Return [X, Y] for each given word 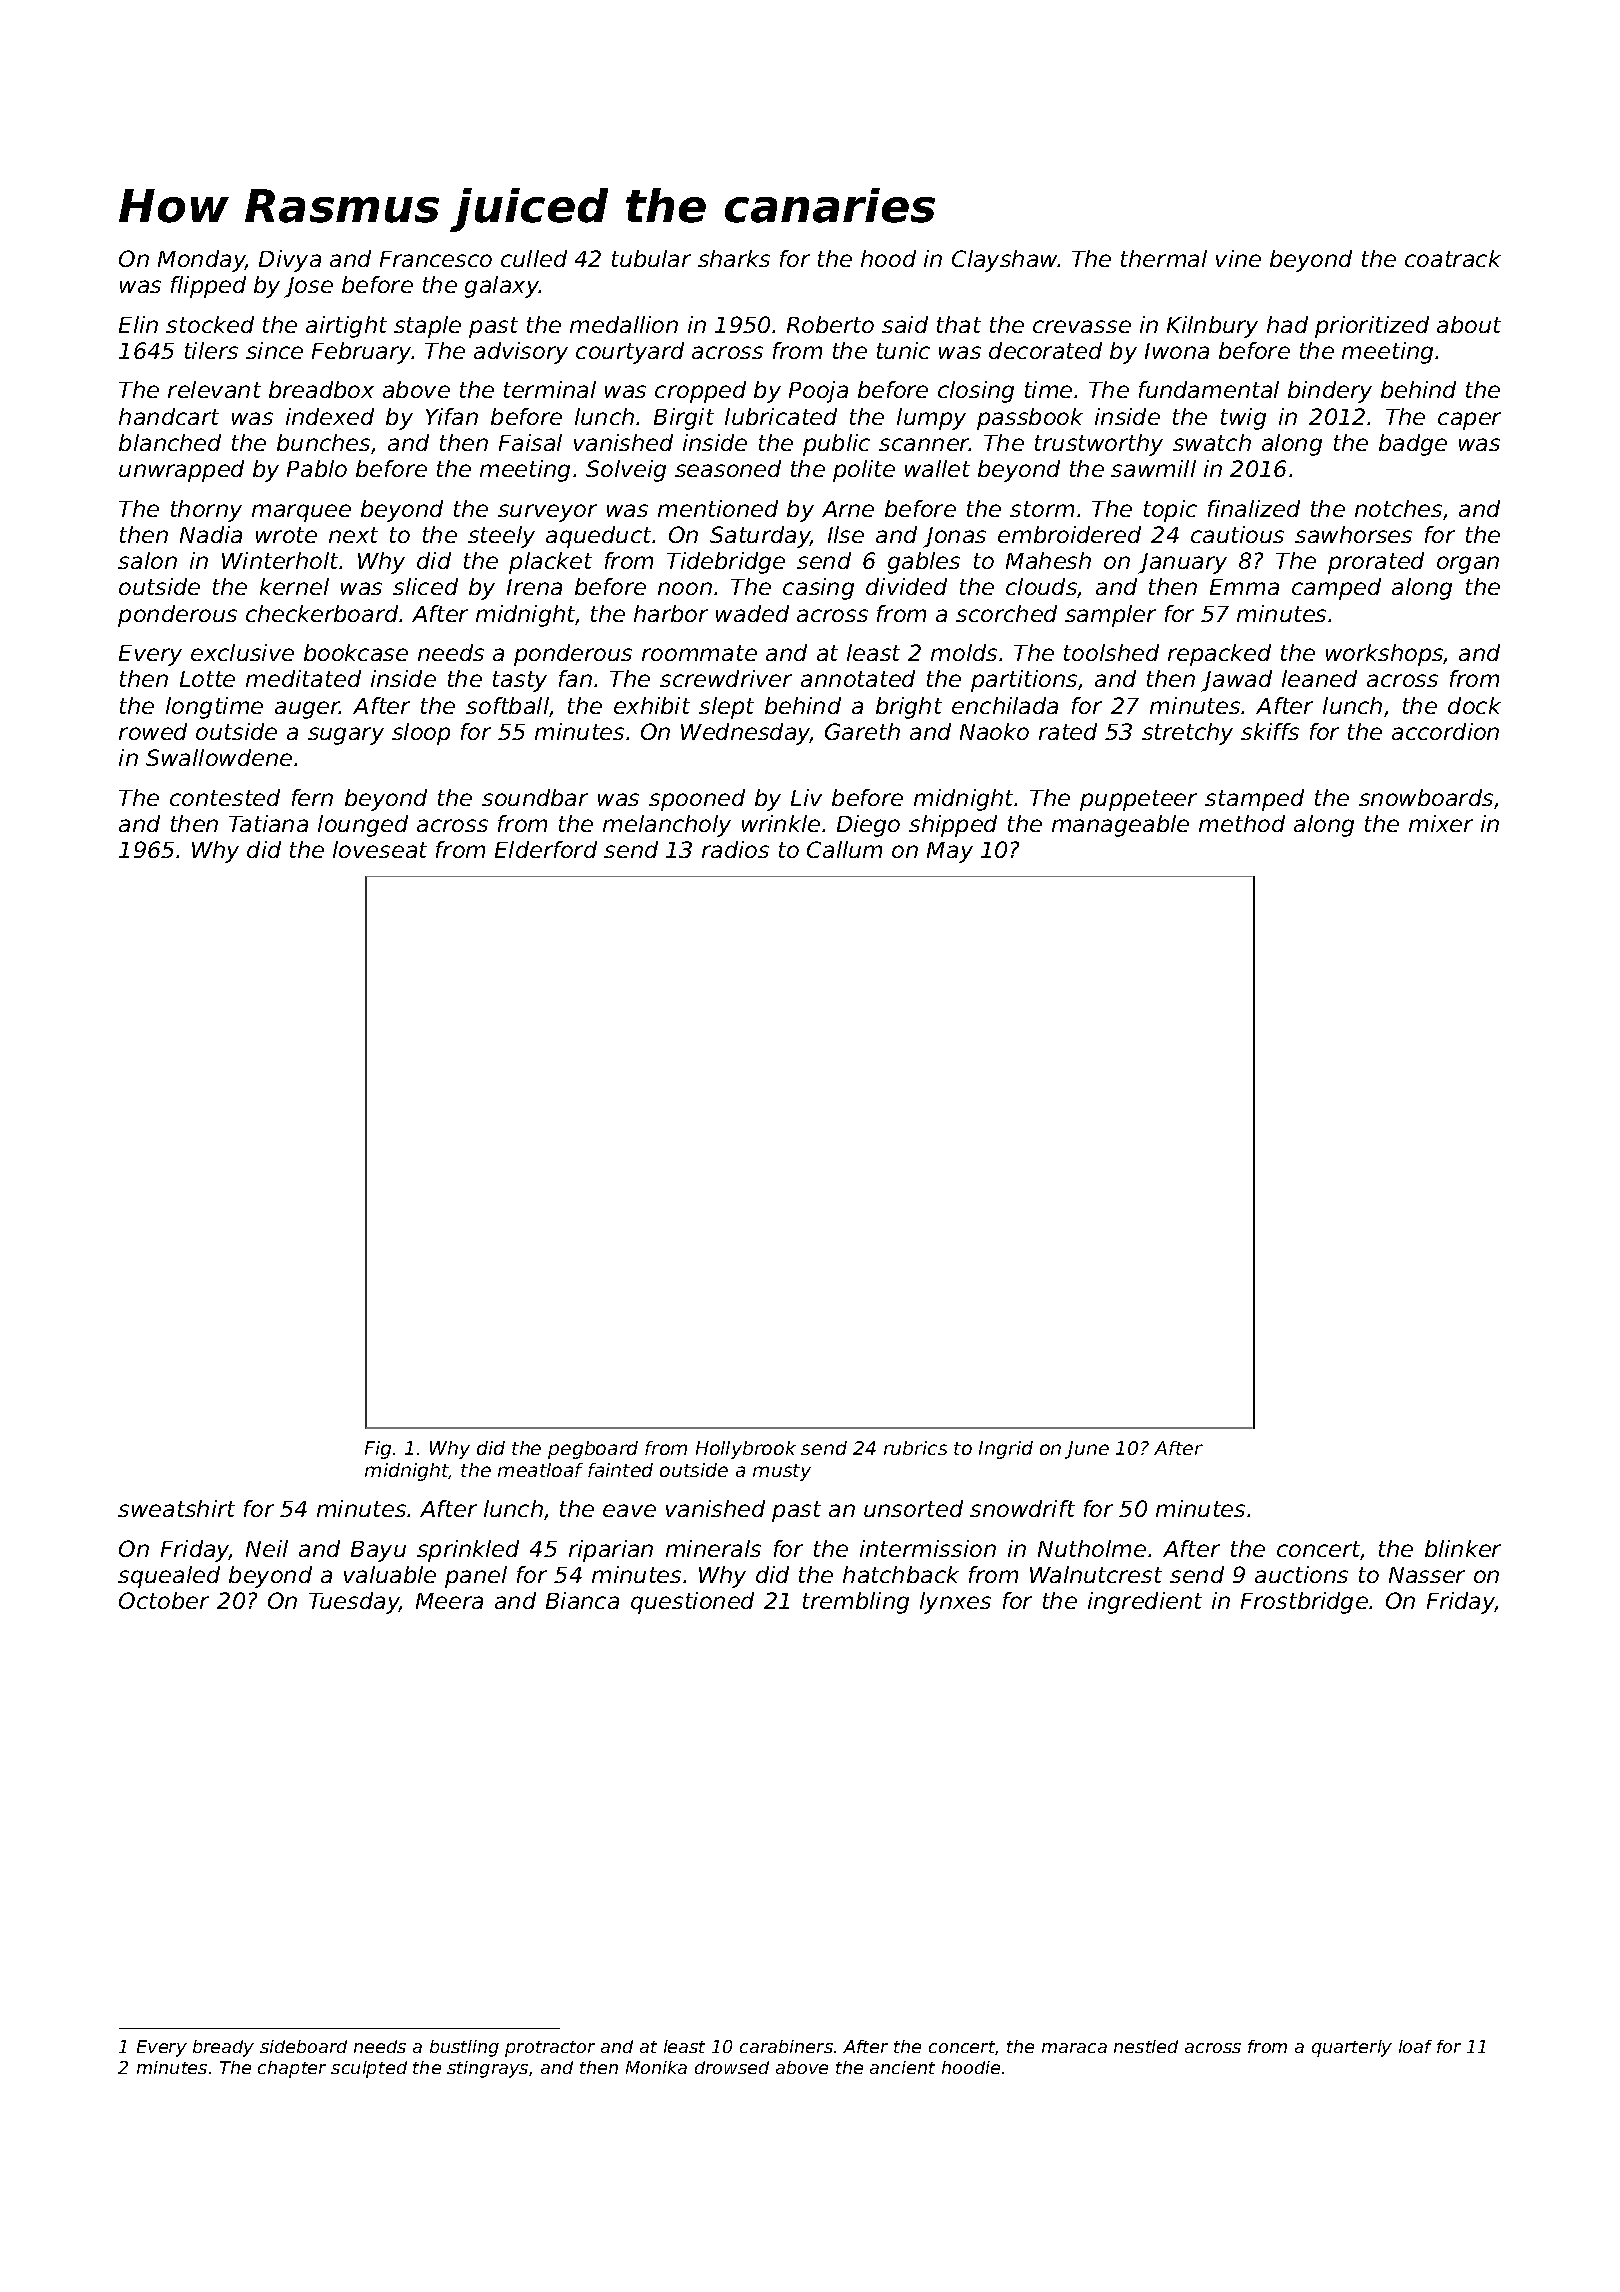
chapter [292, 2069]
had [1287, 324]
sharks [734, 258]
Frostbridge [1304, 1603]
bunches [323, 442]
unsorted [913, 1508]
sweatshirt [176, 1508]
